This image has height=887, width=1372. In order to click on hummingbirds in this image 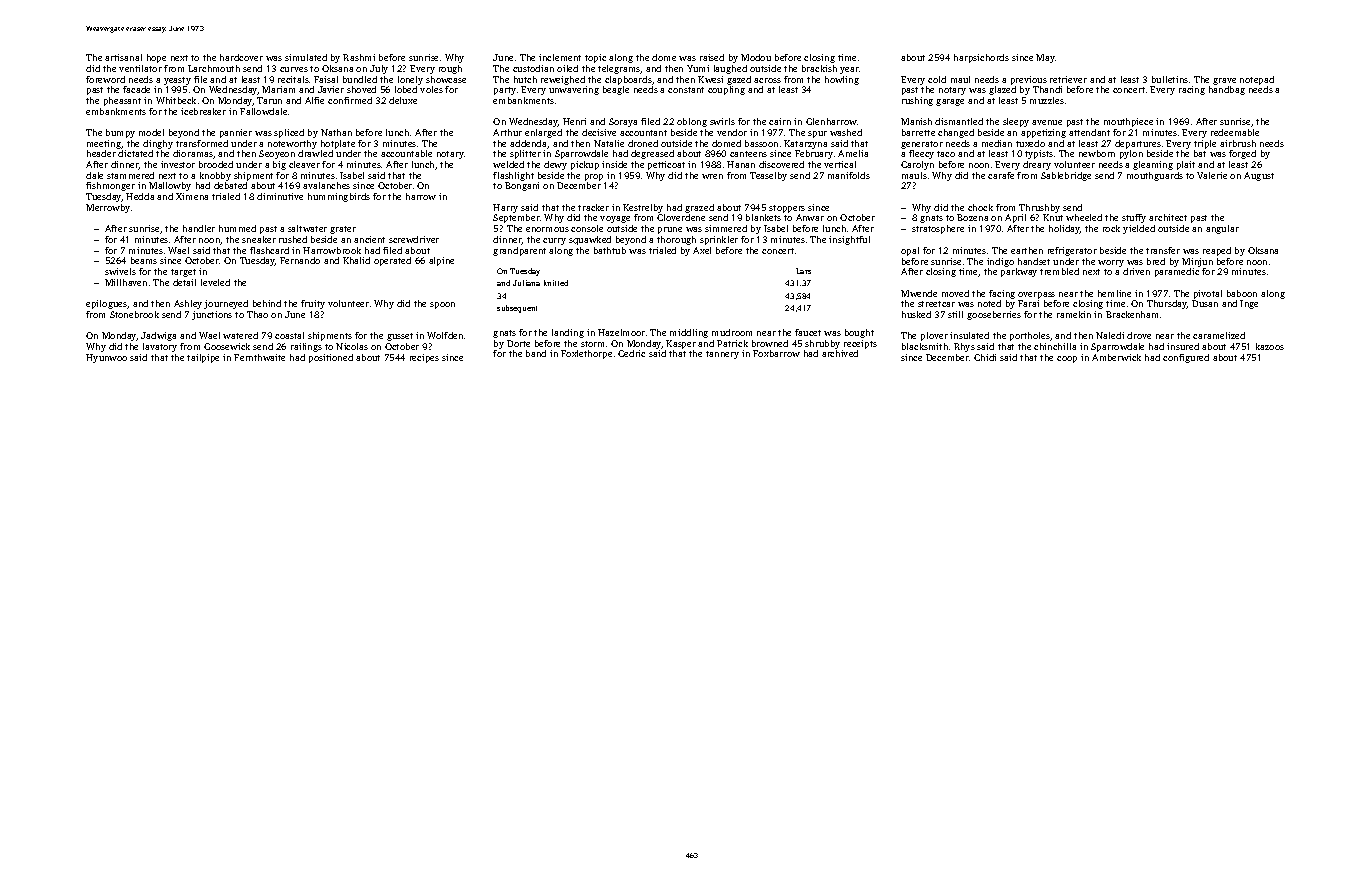, I will do `click(339, 197)`.
